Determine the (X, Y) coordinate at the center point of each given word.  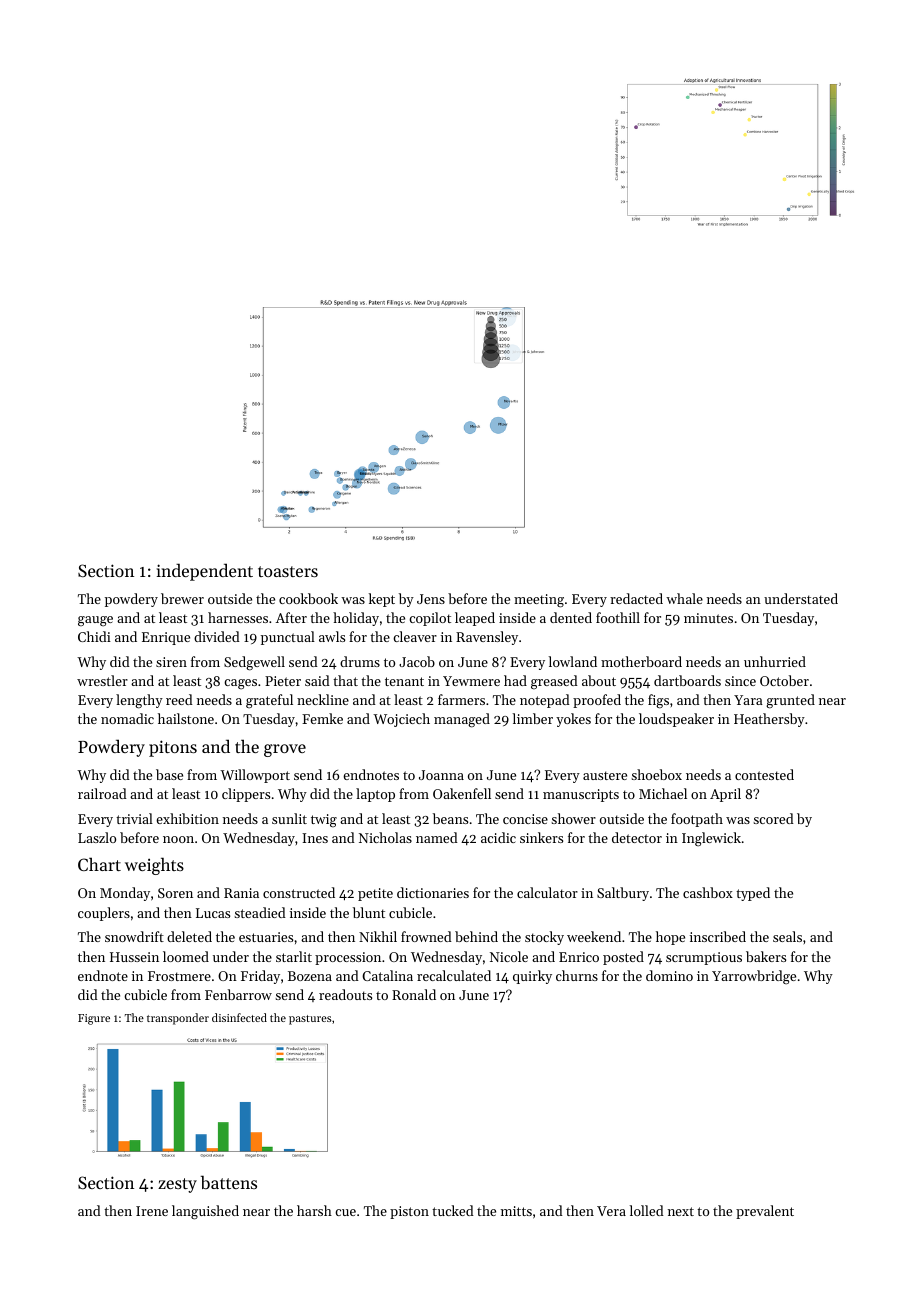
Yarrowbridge (754, 977)
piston (409, 1212)
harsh (314, 1210)
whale (684, 598)
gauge (95, 621)
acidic (498, 837)
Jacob (417, 661)
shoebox (656, 774)
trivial (134, 818)
